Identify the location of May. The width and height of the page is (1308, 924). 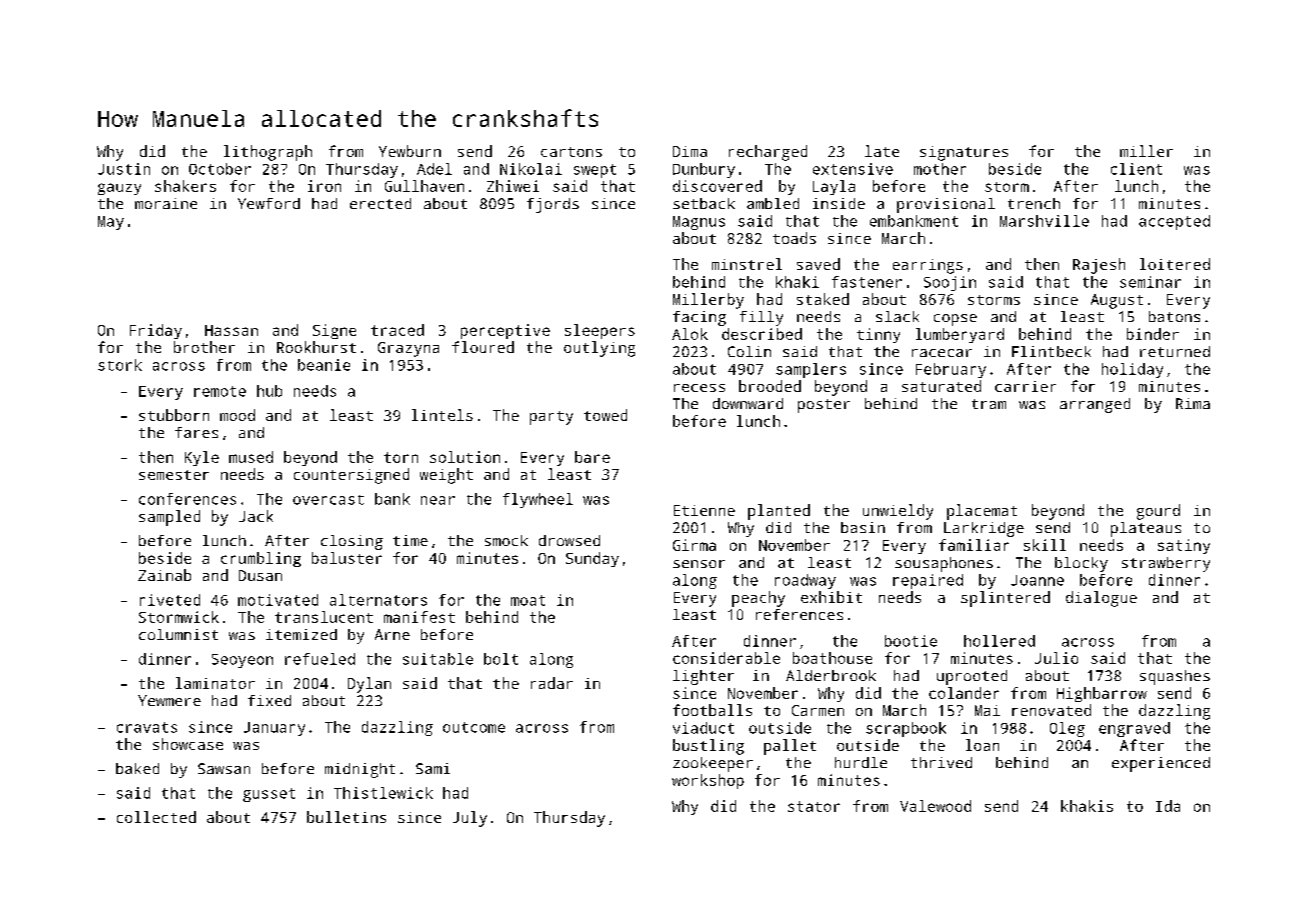
(111, 223).
